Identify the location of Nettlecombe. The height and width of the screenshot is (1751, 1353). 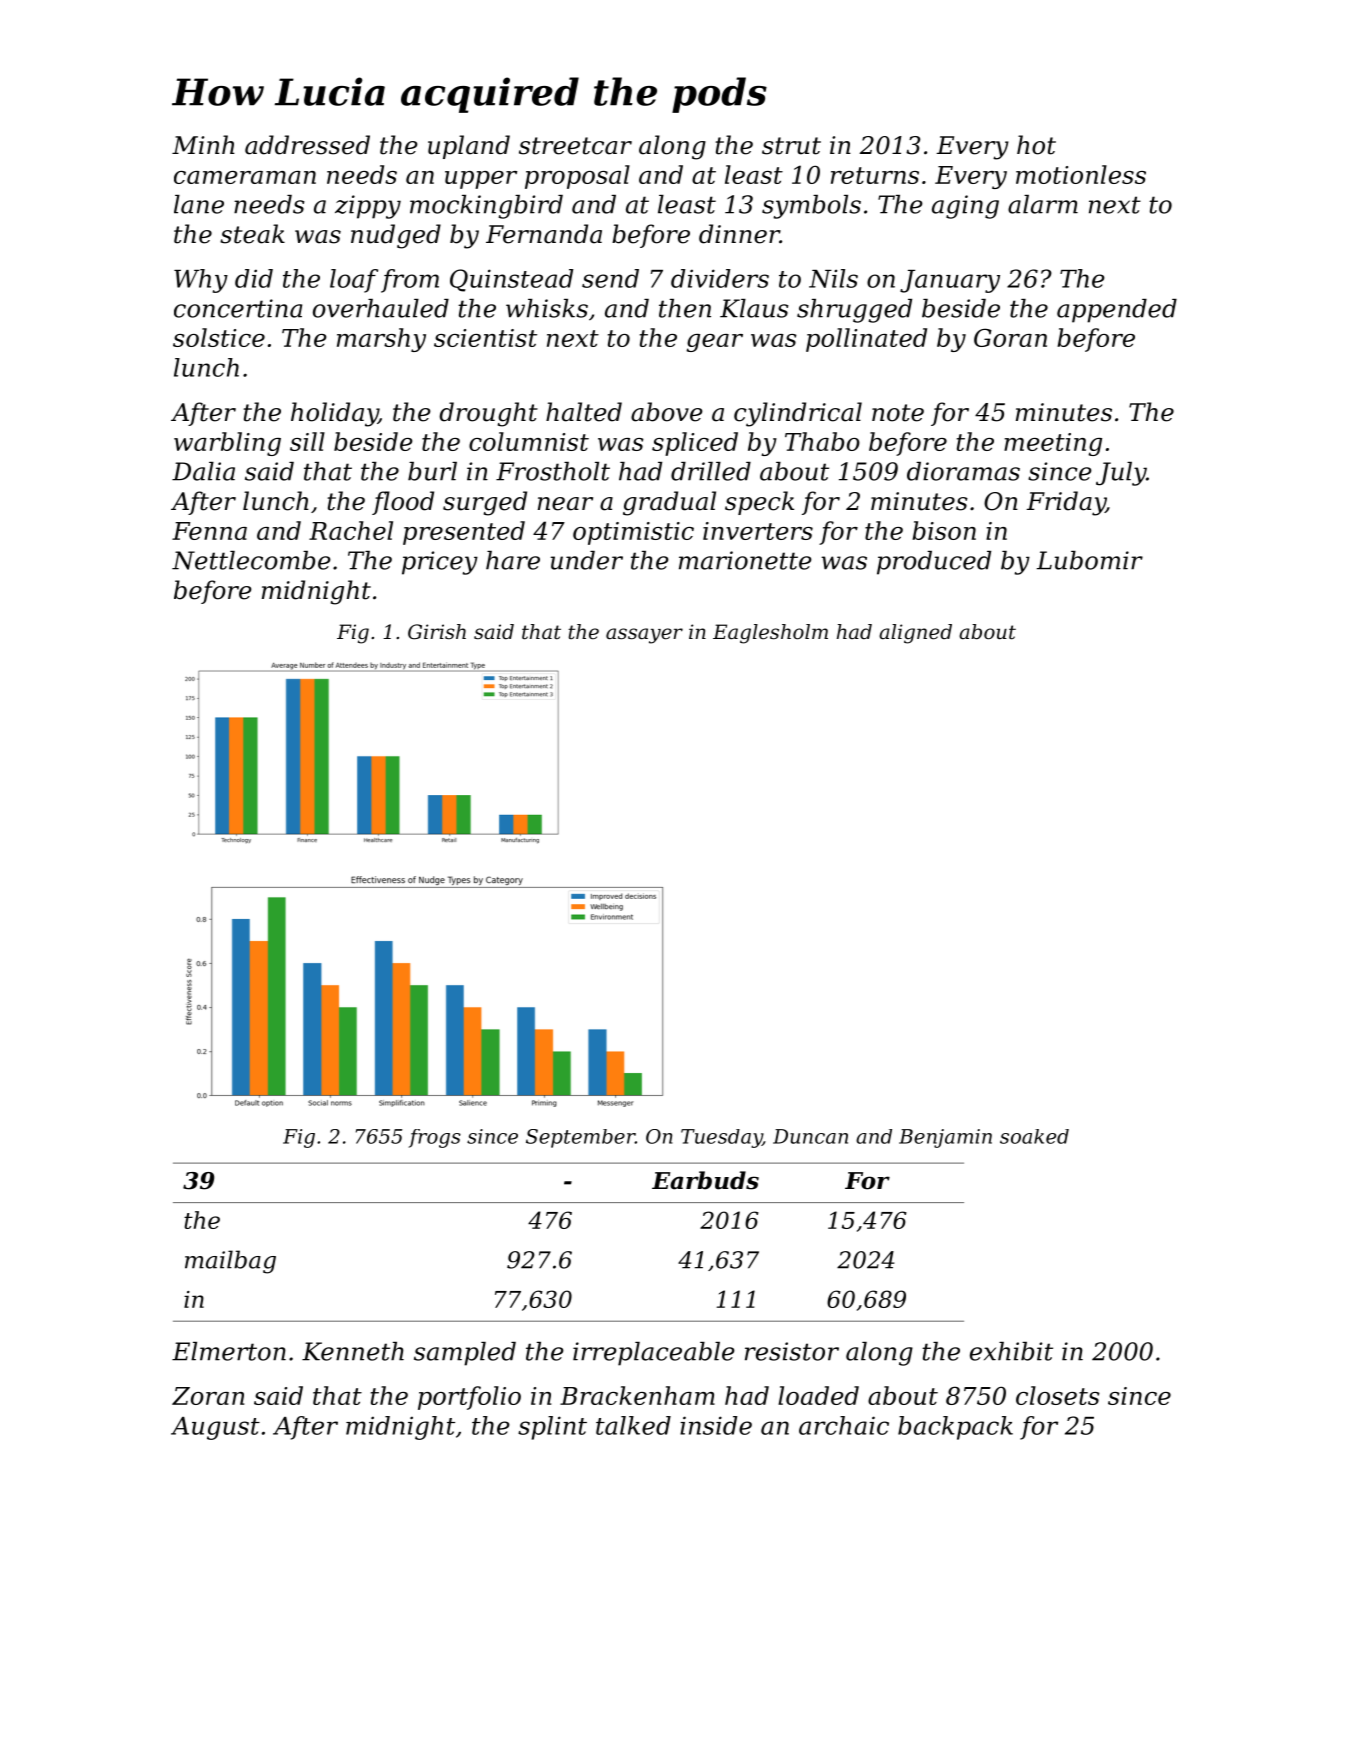
(251, 560).
